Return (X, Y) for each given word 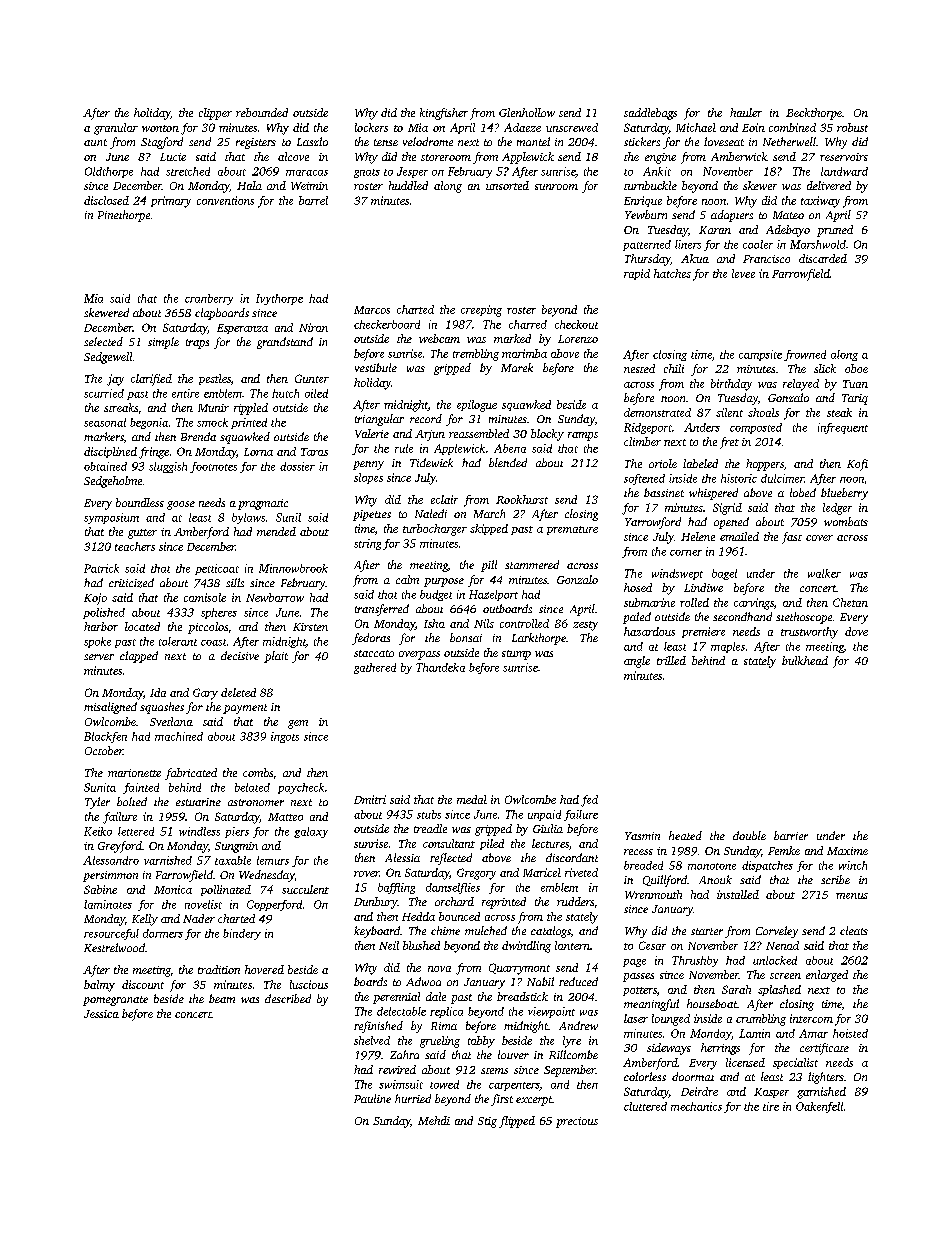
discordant (572, 857)
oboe (856, 368)
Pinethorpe (124, 216)
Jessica (101, 1014)
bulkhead (805, 660)
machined (179, 736)
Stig (487, 1122)
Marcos (372, 310)
